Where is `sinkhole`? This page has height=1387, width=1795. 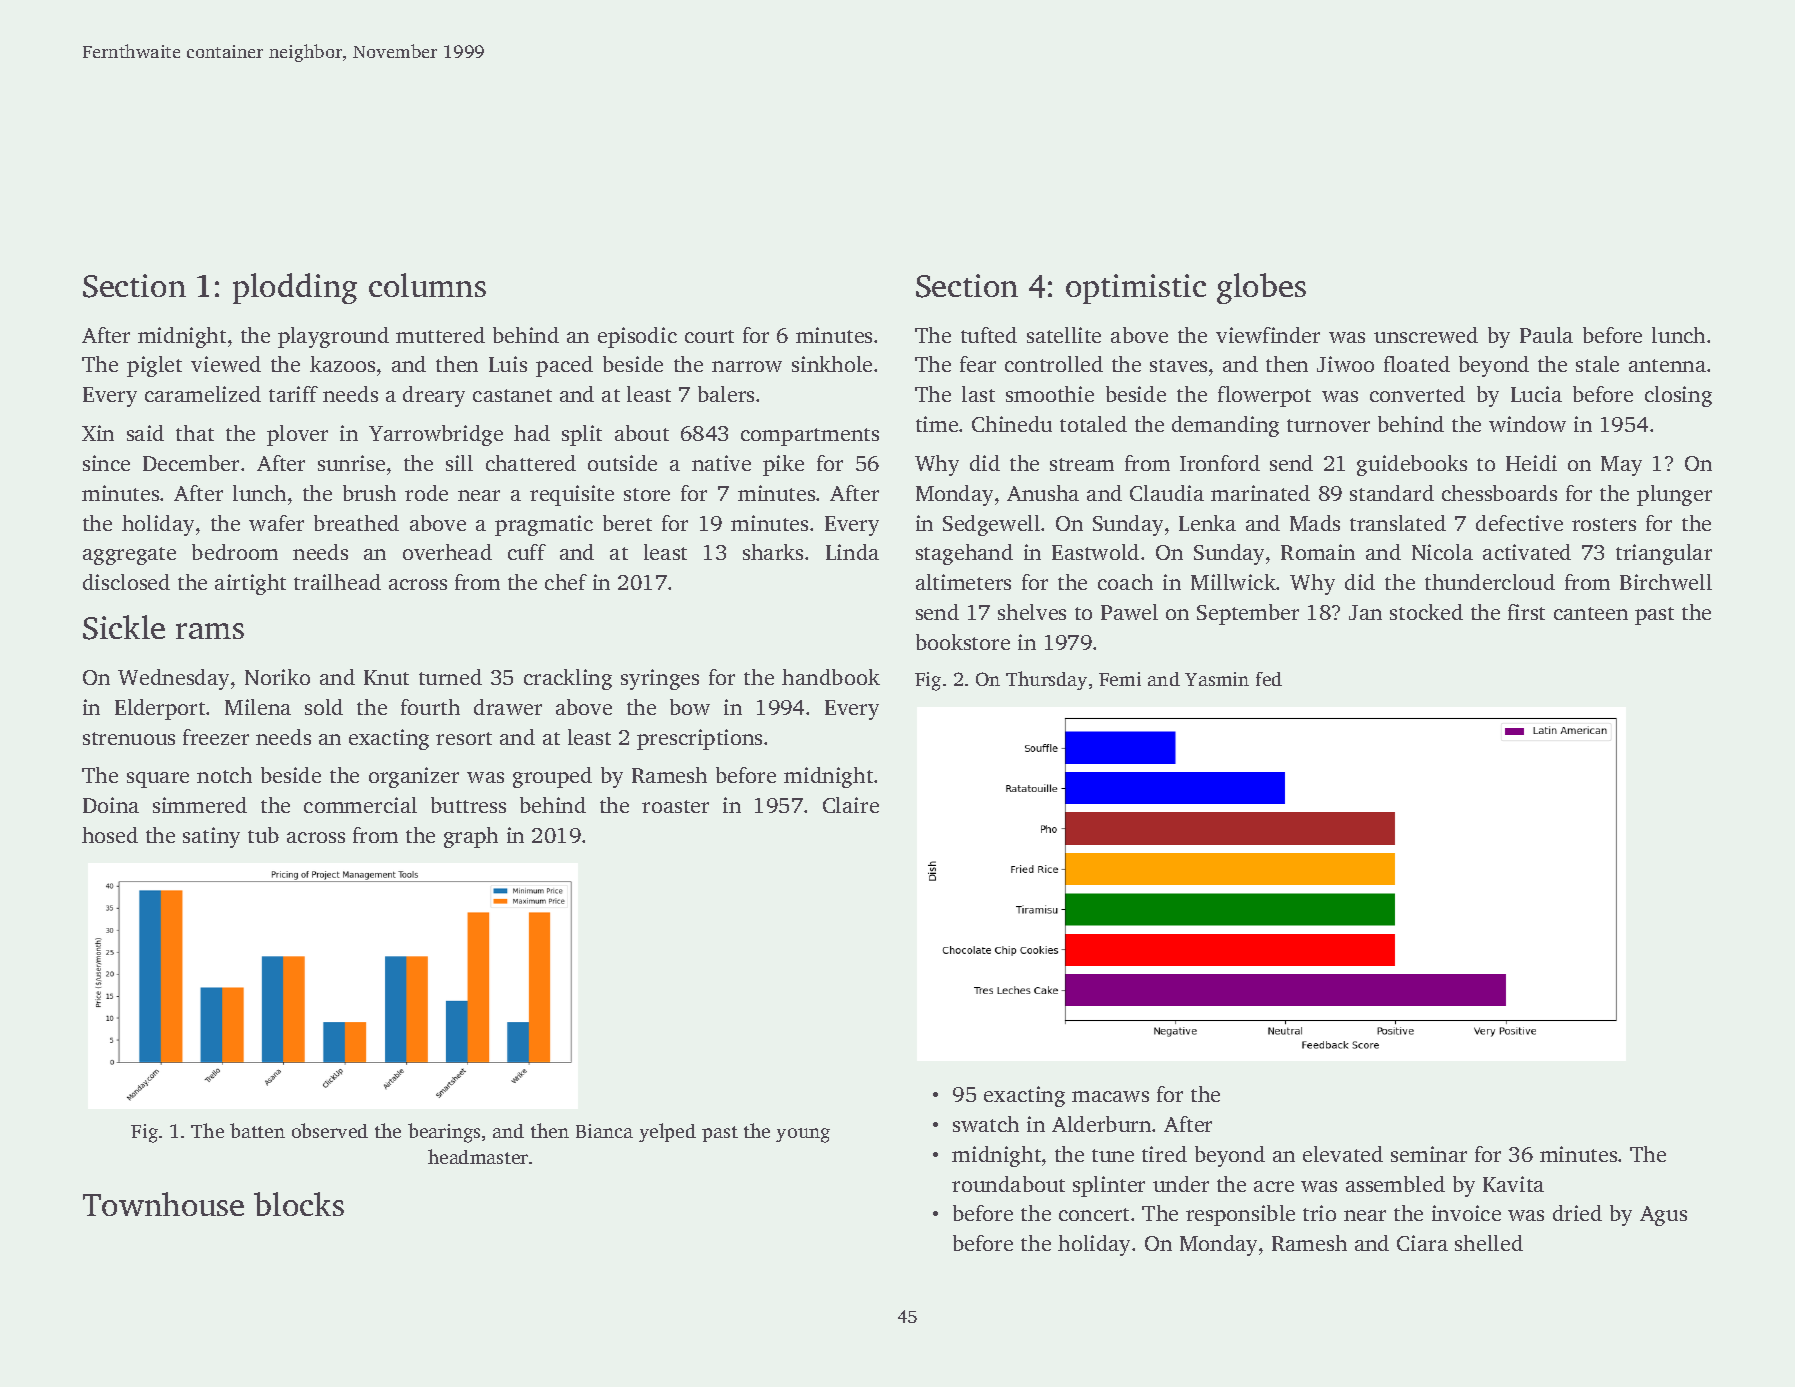 sinkhole is located at coordinates (832, 364).
